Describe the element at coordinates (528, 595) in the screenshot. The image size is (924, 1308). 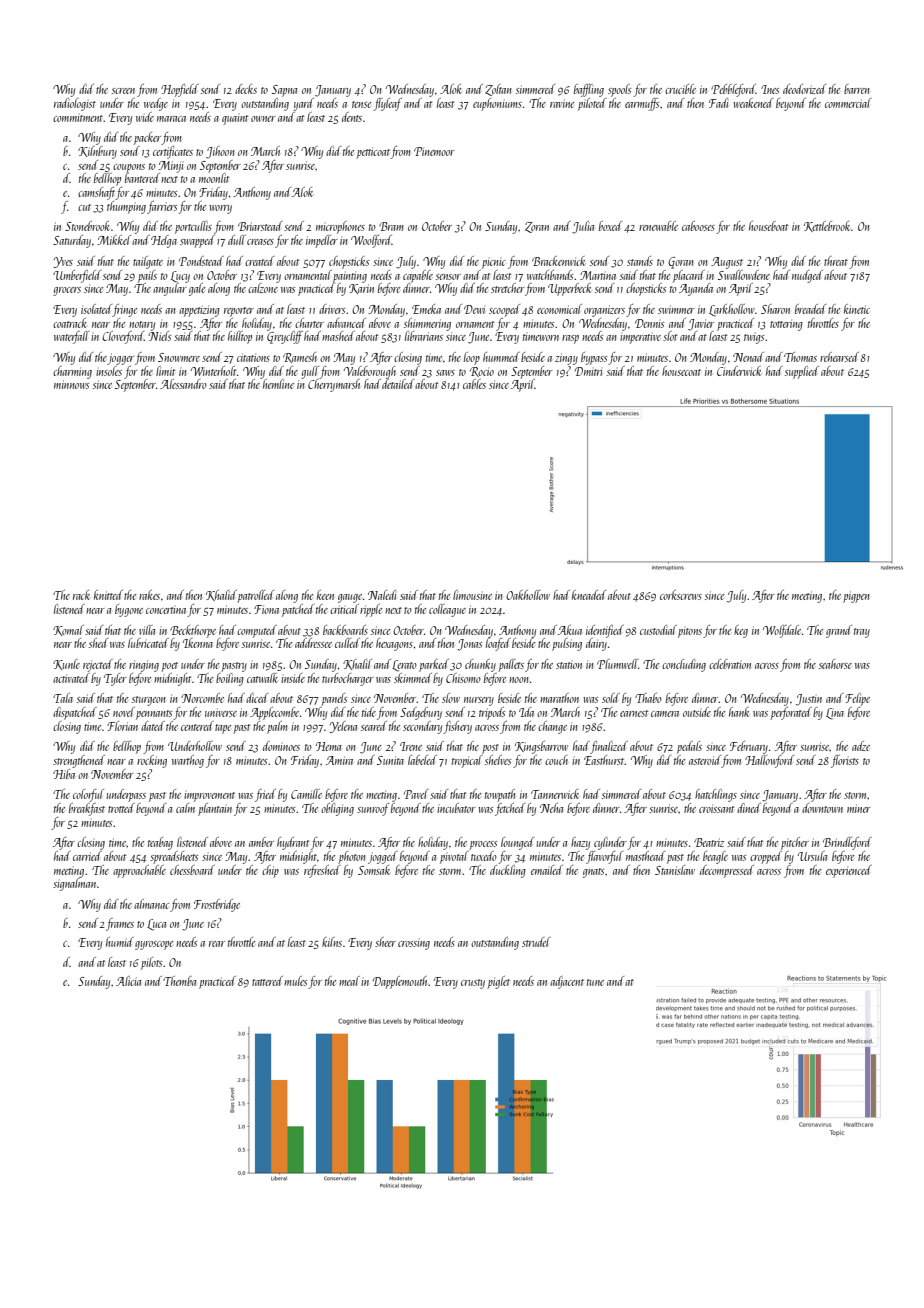
I see `Oakhollow` at that location.
